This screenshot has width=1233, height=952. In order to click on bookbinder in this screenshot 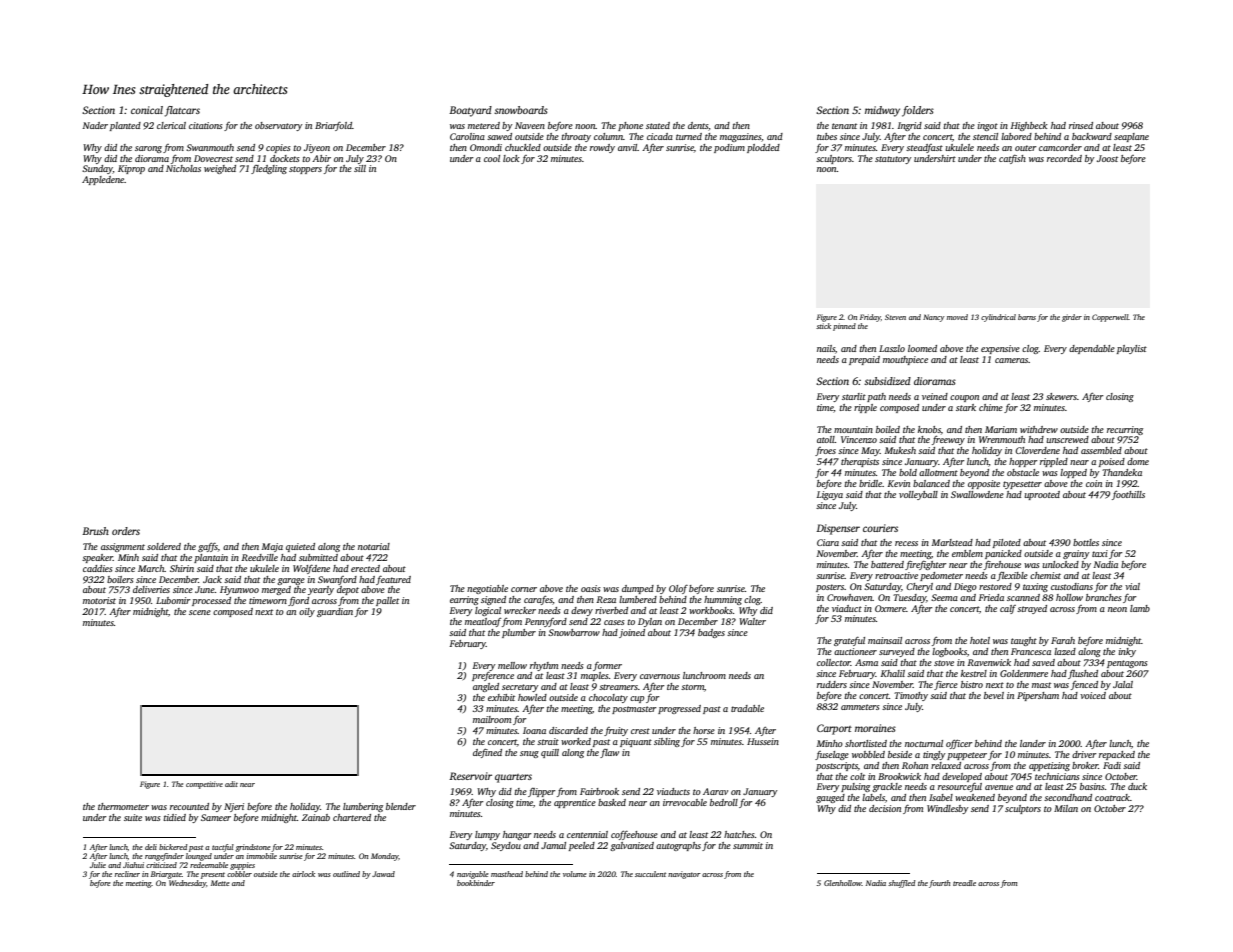, I will do `click(476, 883)`.
